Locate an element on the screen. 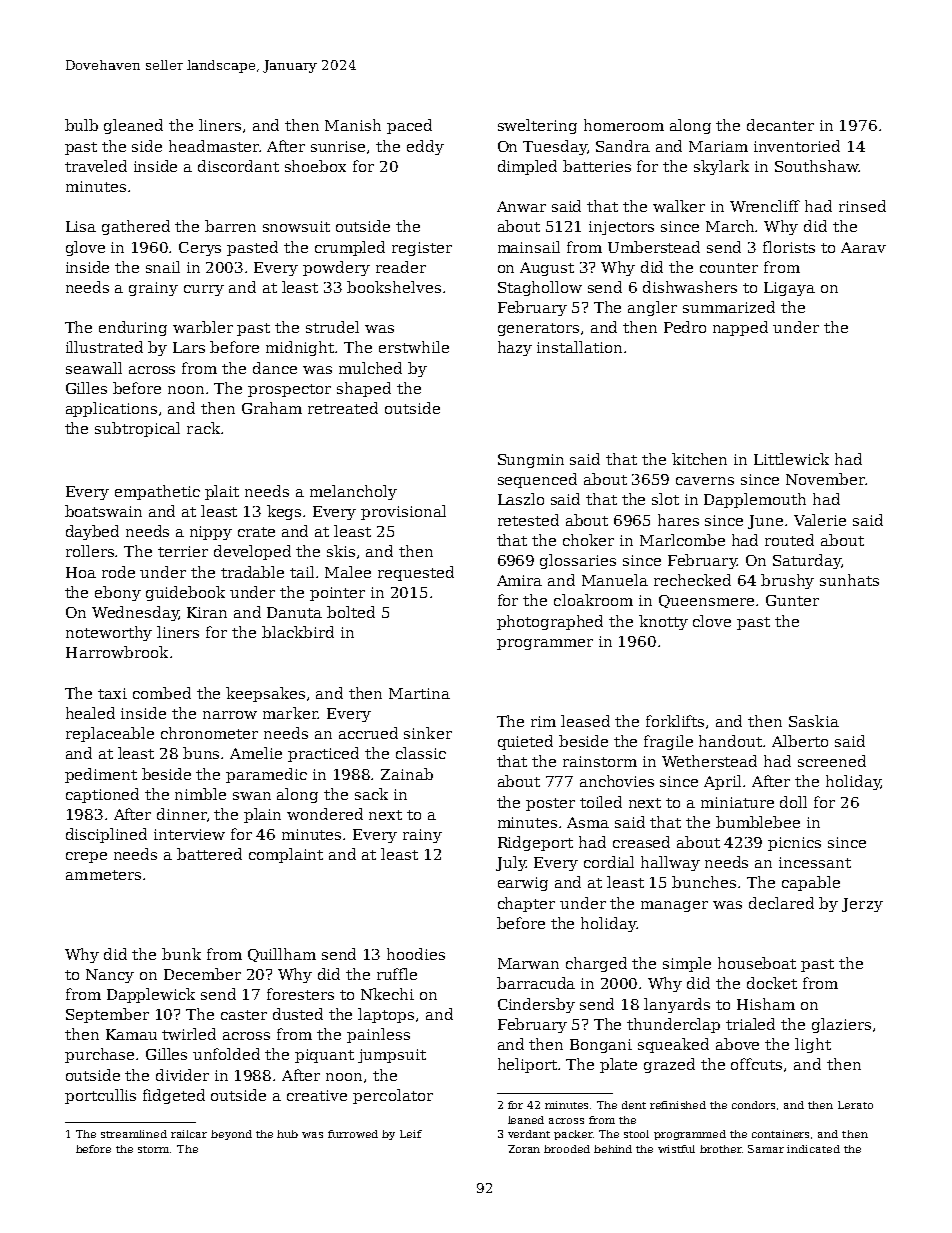 This screenshot has width=952, height=1233. battered is located at coordinates (209, 854).
